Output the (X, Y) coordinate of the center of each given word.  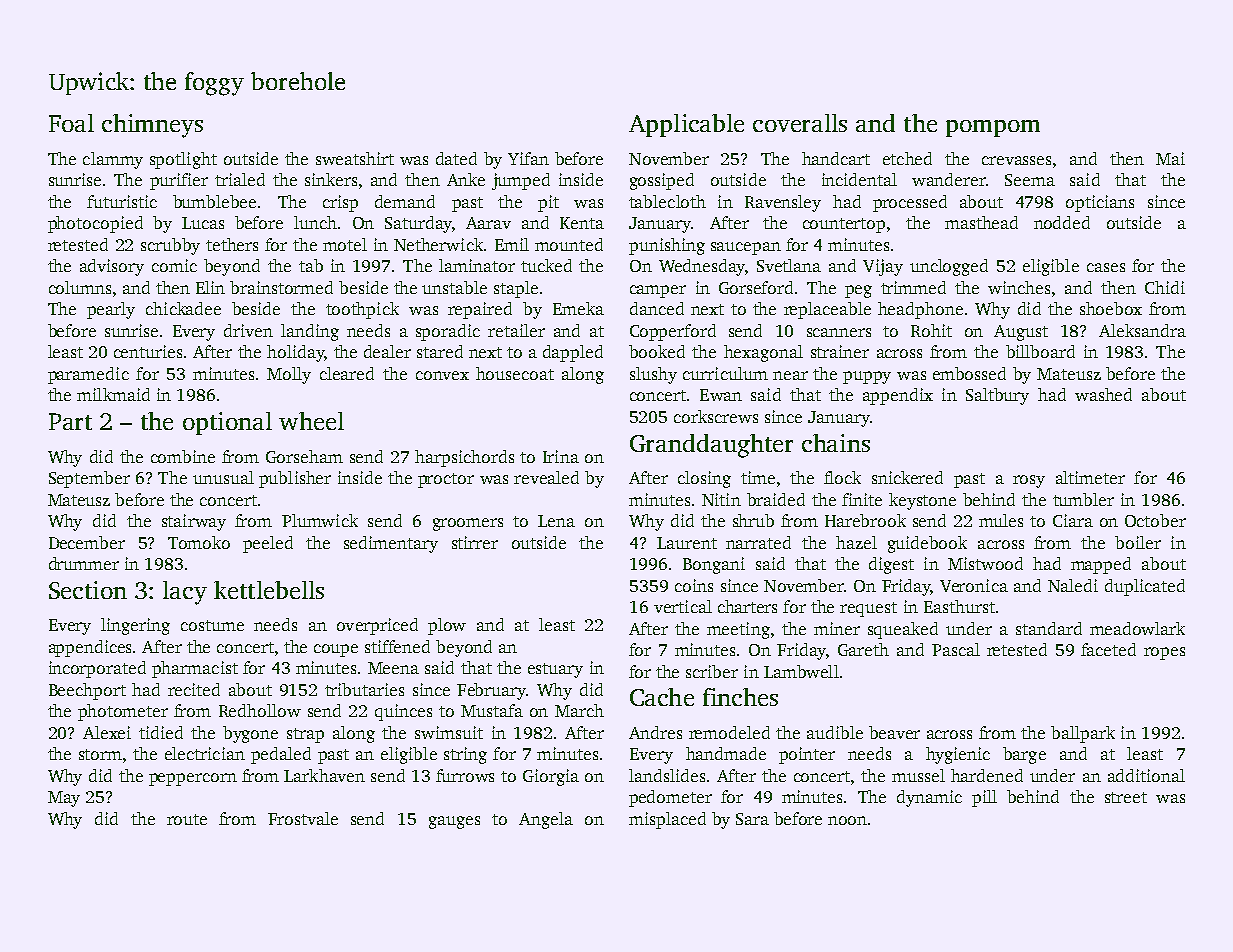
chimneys (152, 126)
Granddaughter (711, 446)
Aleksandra (1142, 330)
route (187, 819)
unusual (223, 477)
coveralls (800, 123)
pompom (993, 128)
